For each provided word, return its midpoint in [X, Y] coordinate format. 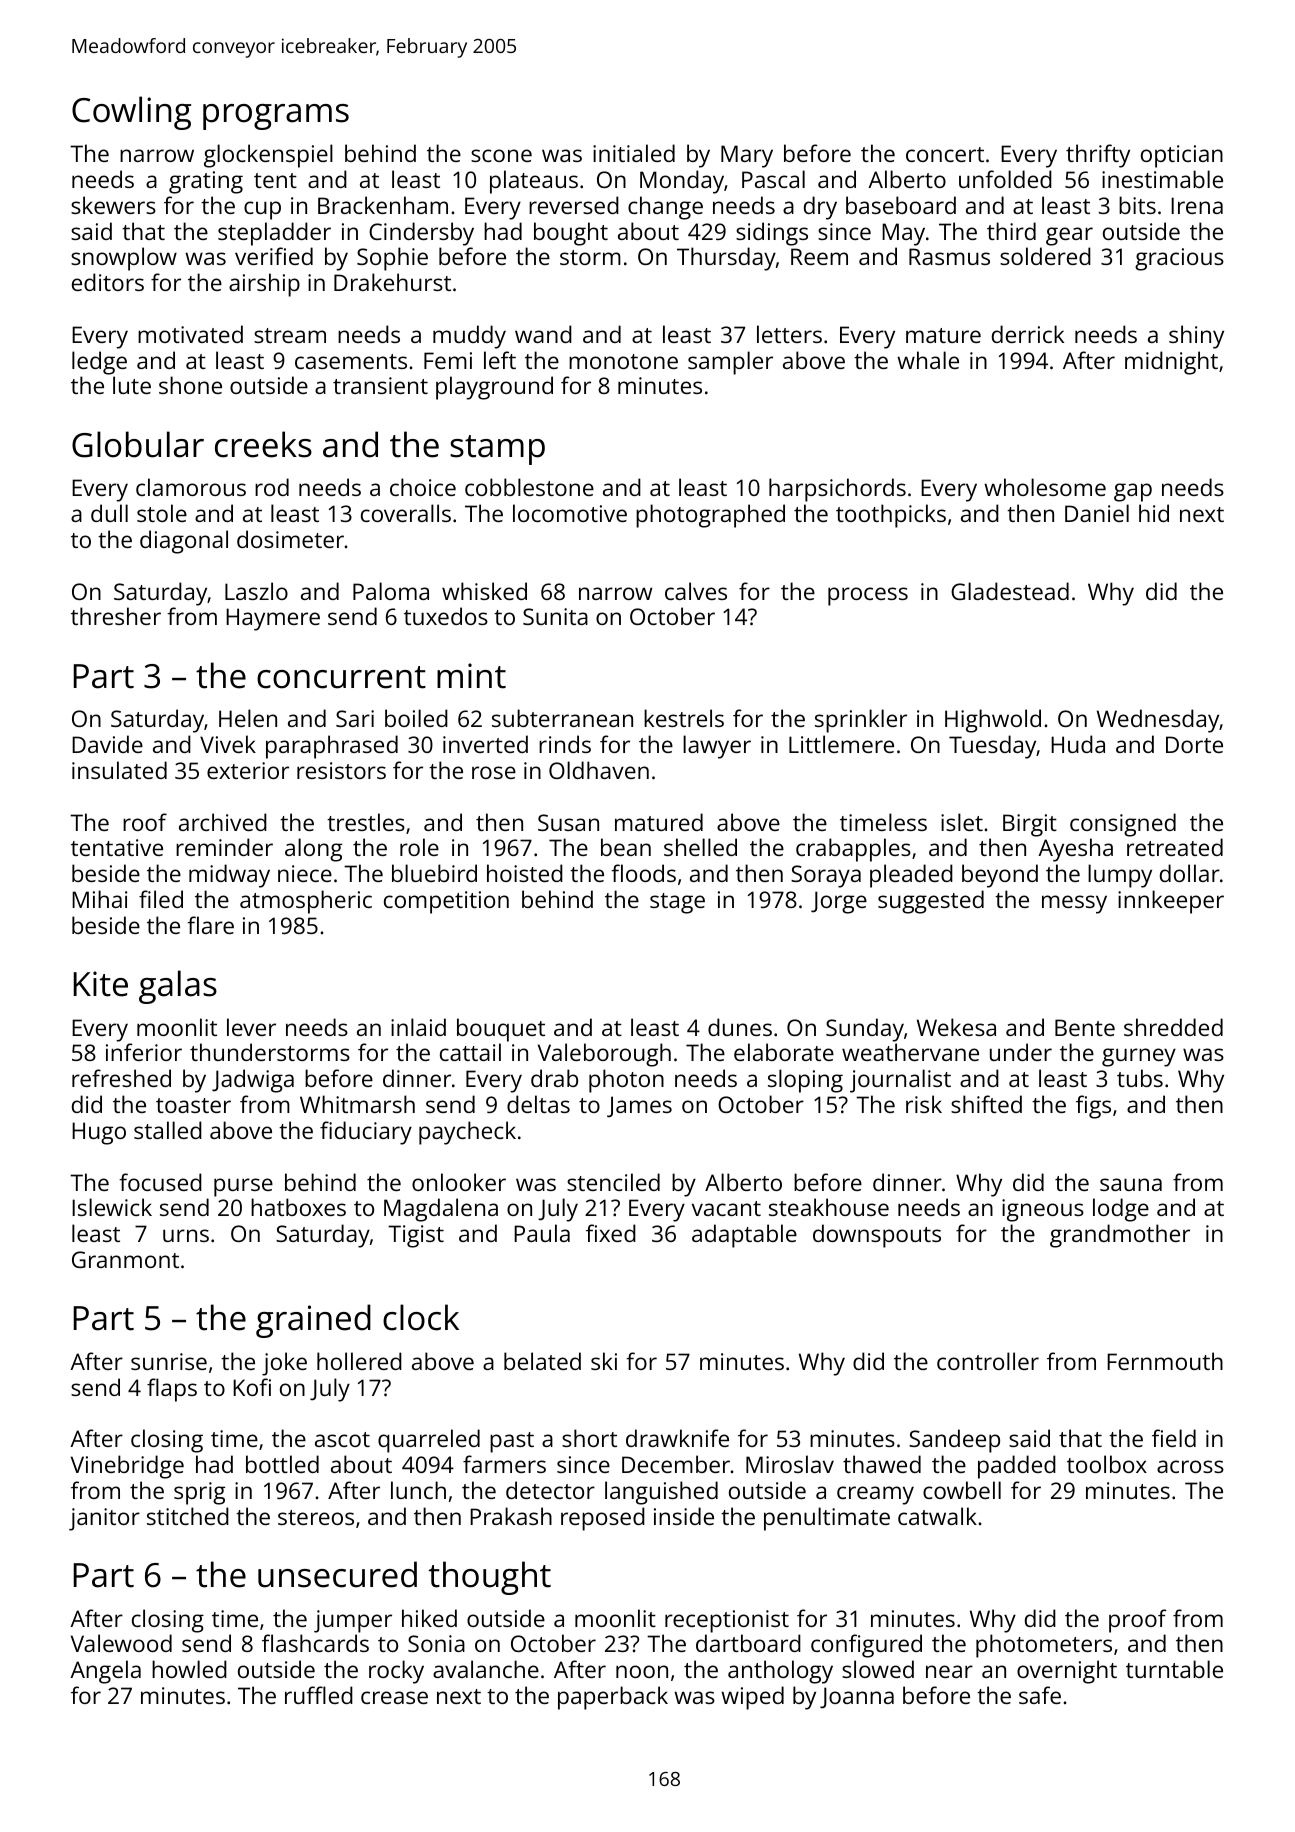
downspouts [877, 1236]
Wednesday [1158, 721]
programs [276, 117]
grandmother [1120, 1236]
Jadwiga [253, 1081]
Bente [1085, 1027]
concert [945, 154]
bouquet [501, 1030]
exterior [248, 770]
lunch [418, 1490]
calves [696, 591]
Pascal [773, 179]
